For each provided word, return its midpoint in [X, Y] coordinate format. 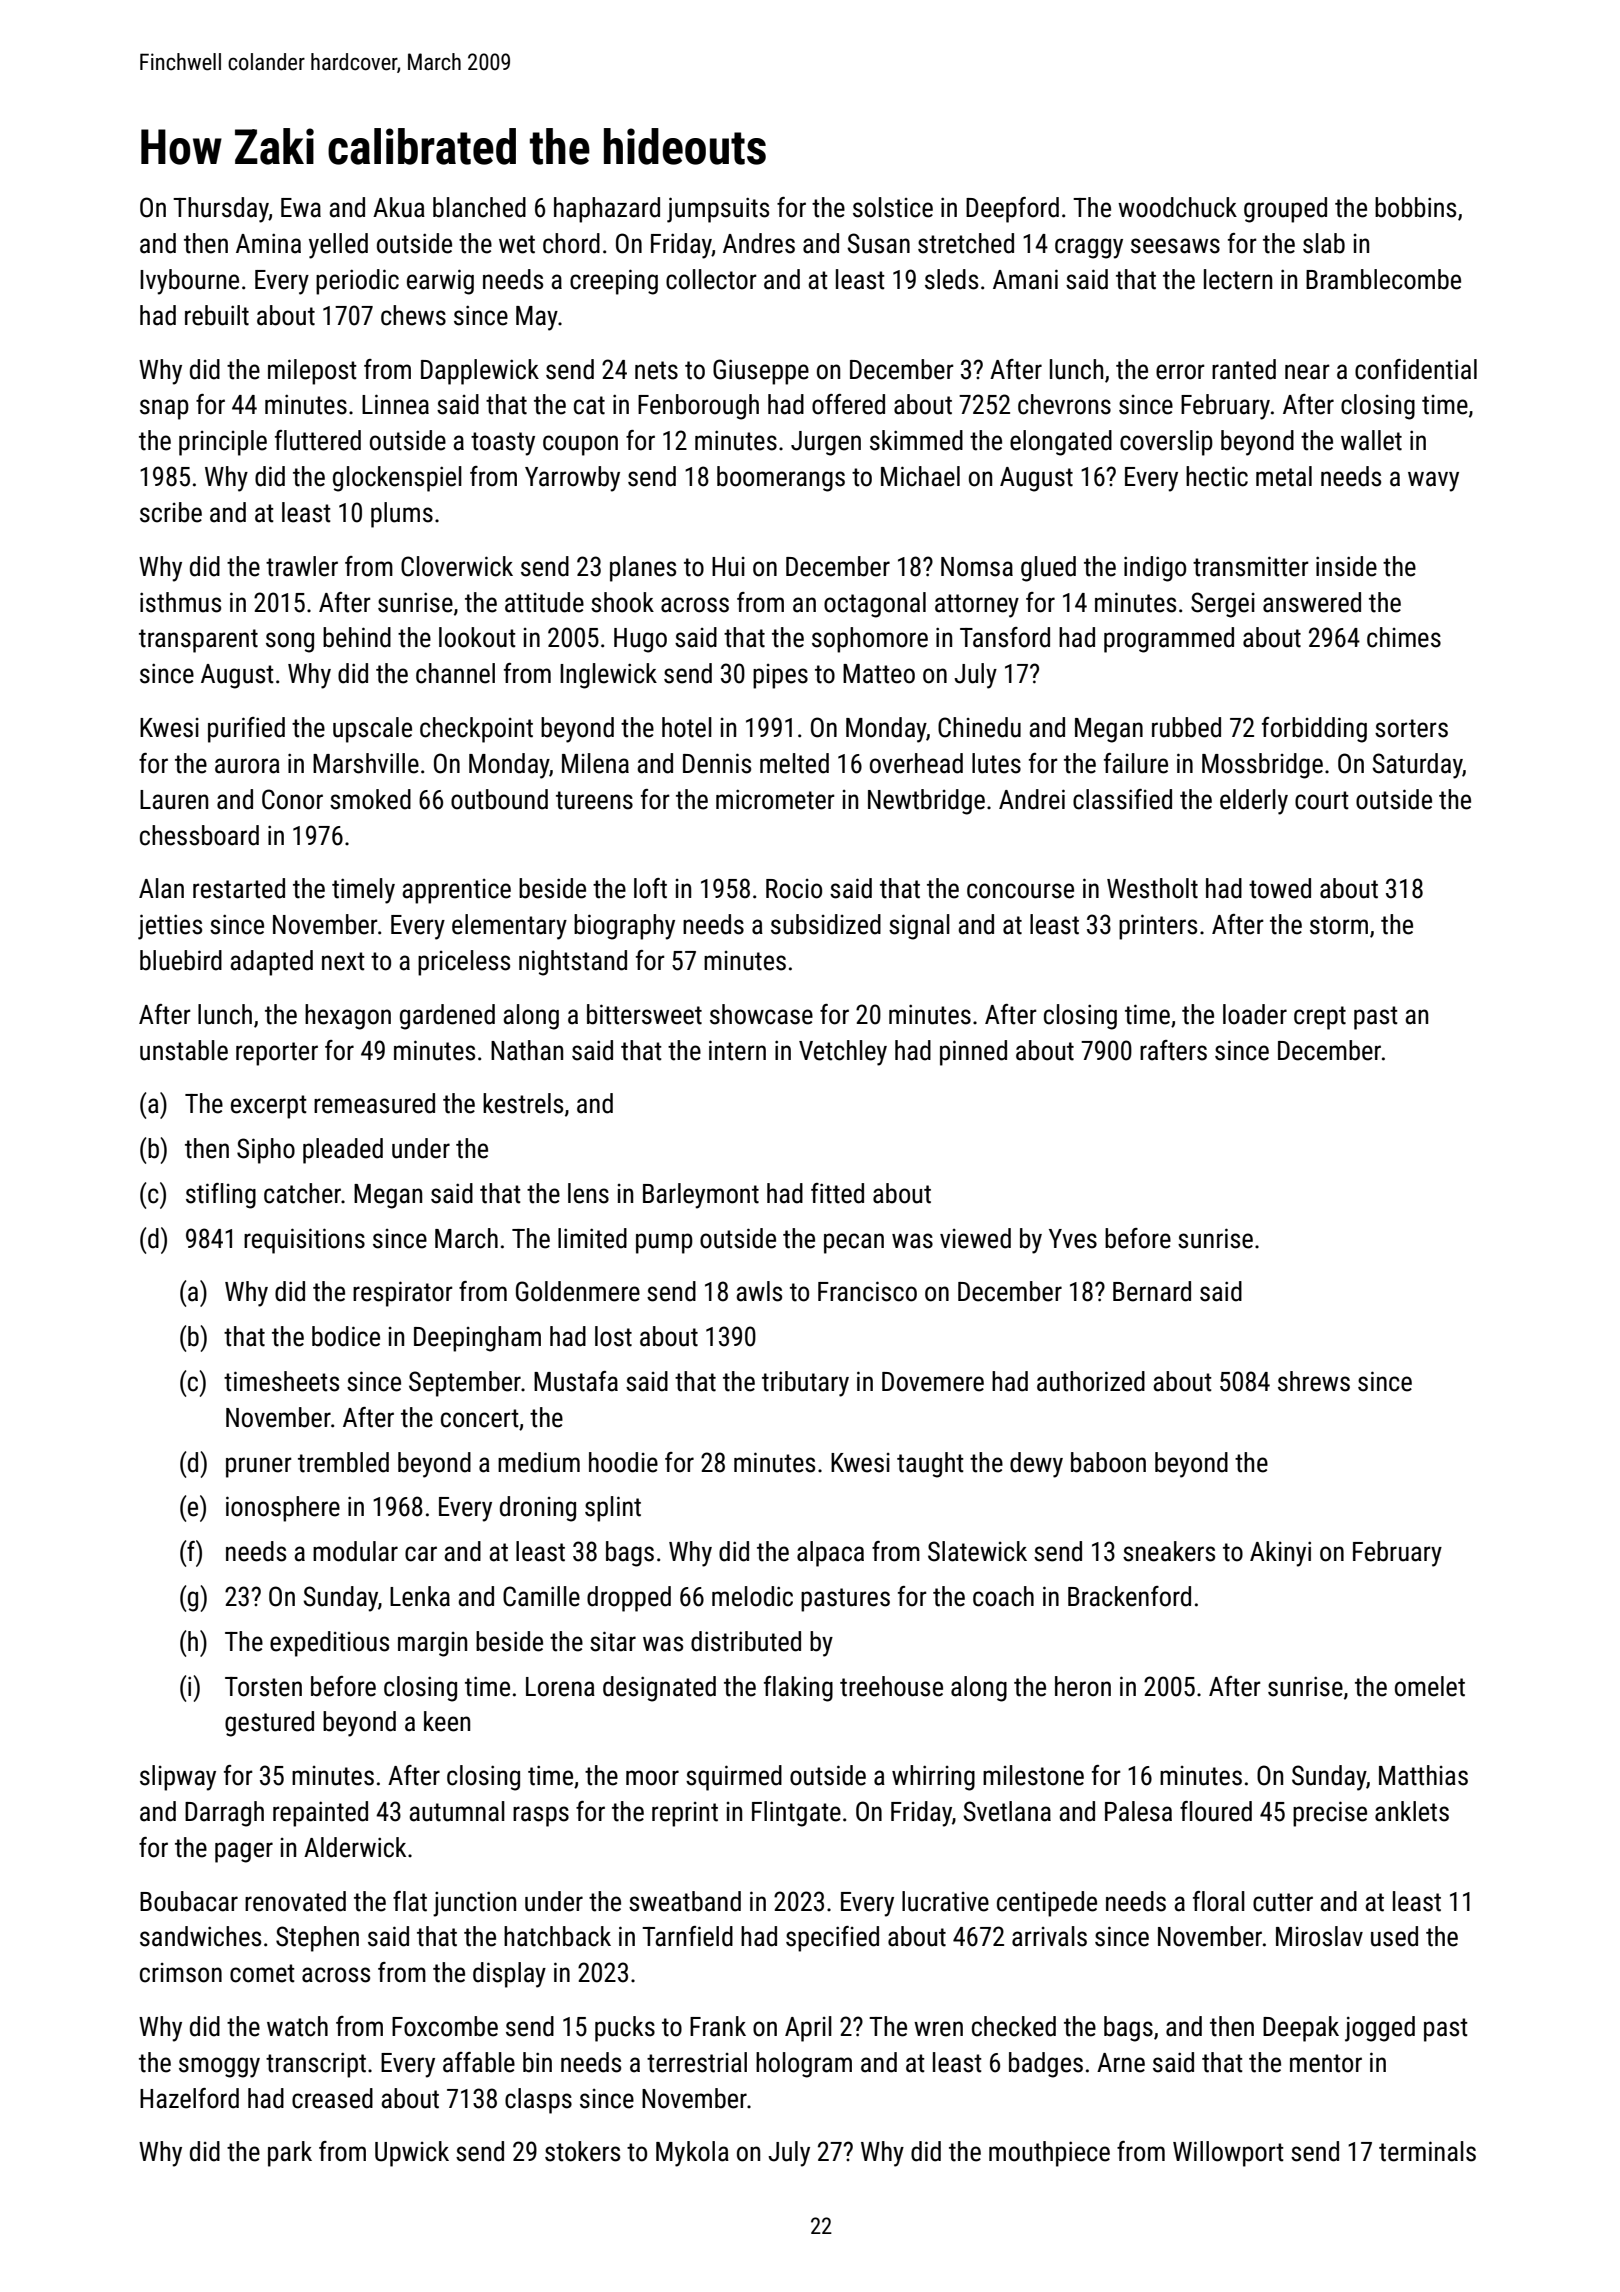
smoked [370, 799]
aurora [247, 766]
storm [1339, 925]
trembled [343, 1462]
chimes [1404, 637]
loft [650, 888]
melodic [752, 1596]
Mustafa [576, 1381]
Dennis [717, 763]
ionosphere [283, 1509]
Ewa [301, 208]
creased [332, 2098]
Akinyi [1280, 1554]
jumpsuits [718, 210]
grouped [1285, 210]
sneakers [1169, 1551]
